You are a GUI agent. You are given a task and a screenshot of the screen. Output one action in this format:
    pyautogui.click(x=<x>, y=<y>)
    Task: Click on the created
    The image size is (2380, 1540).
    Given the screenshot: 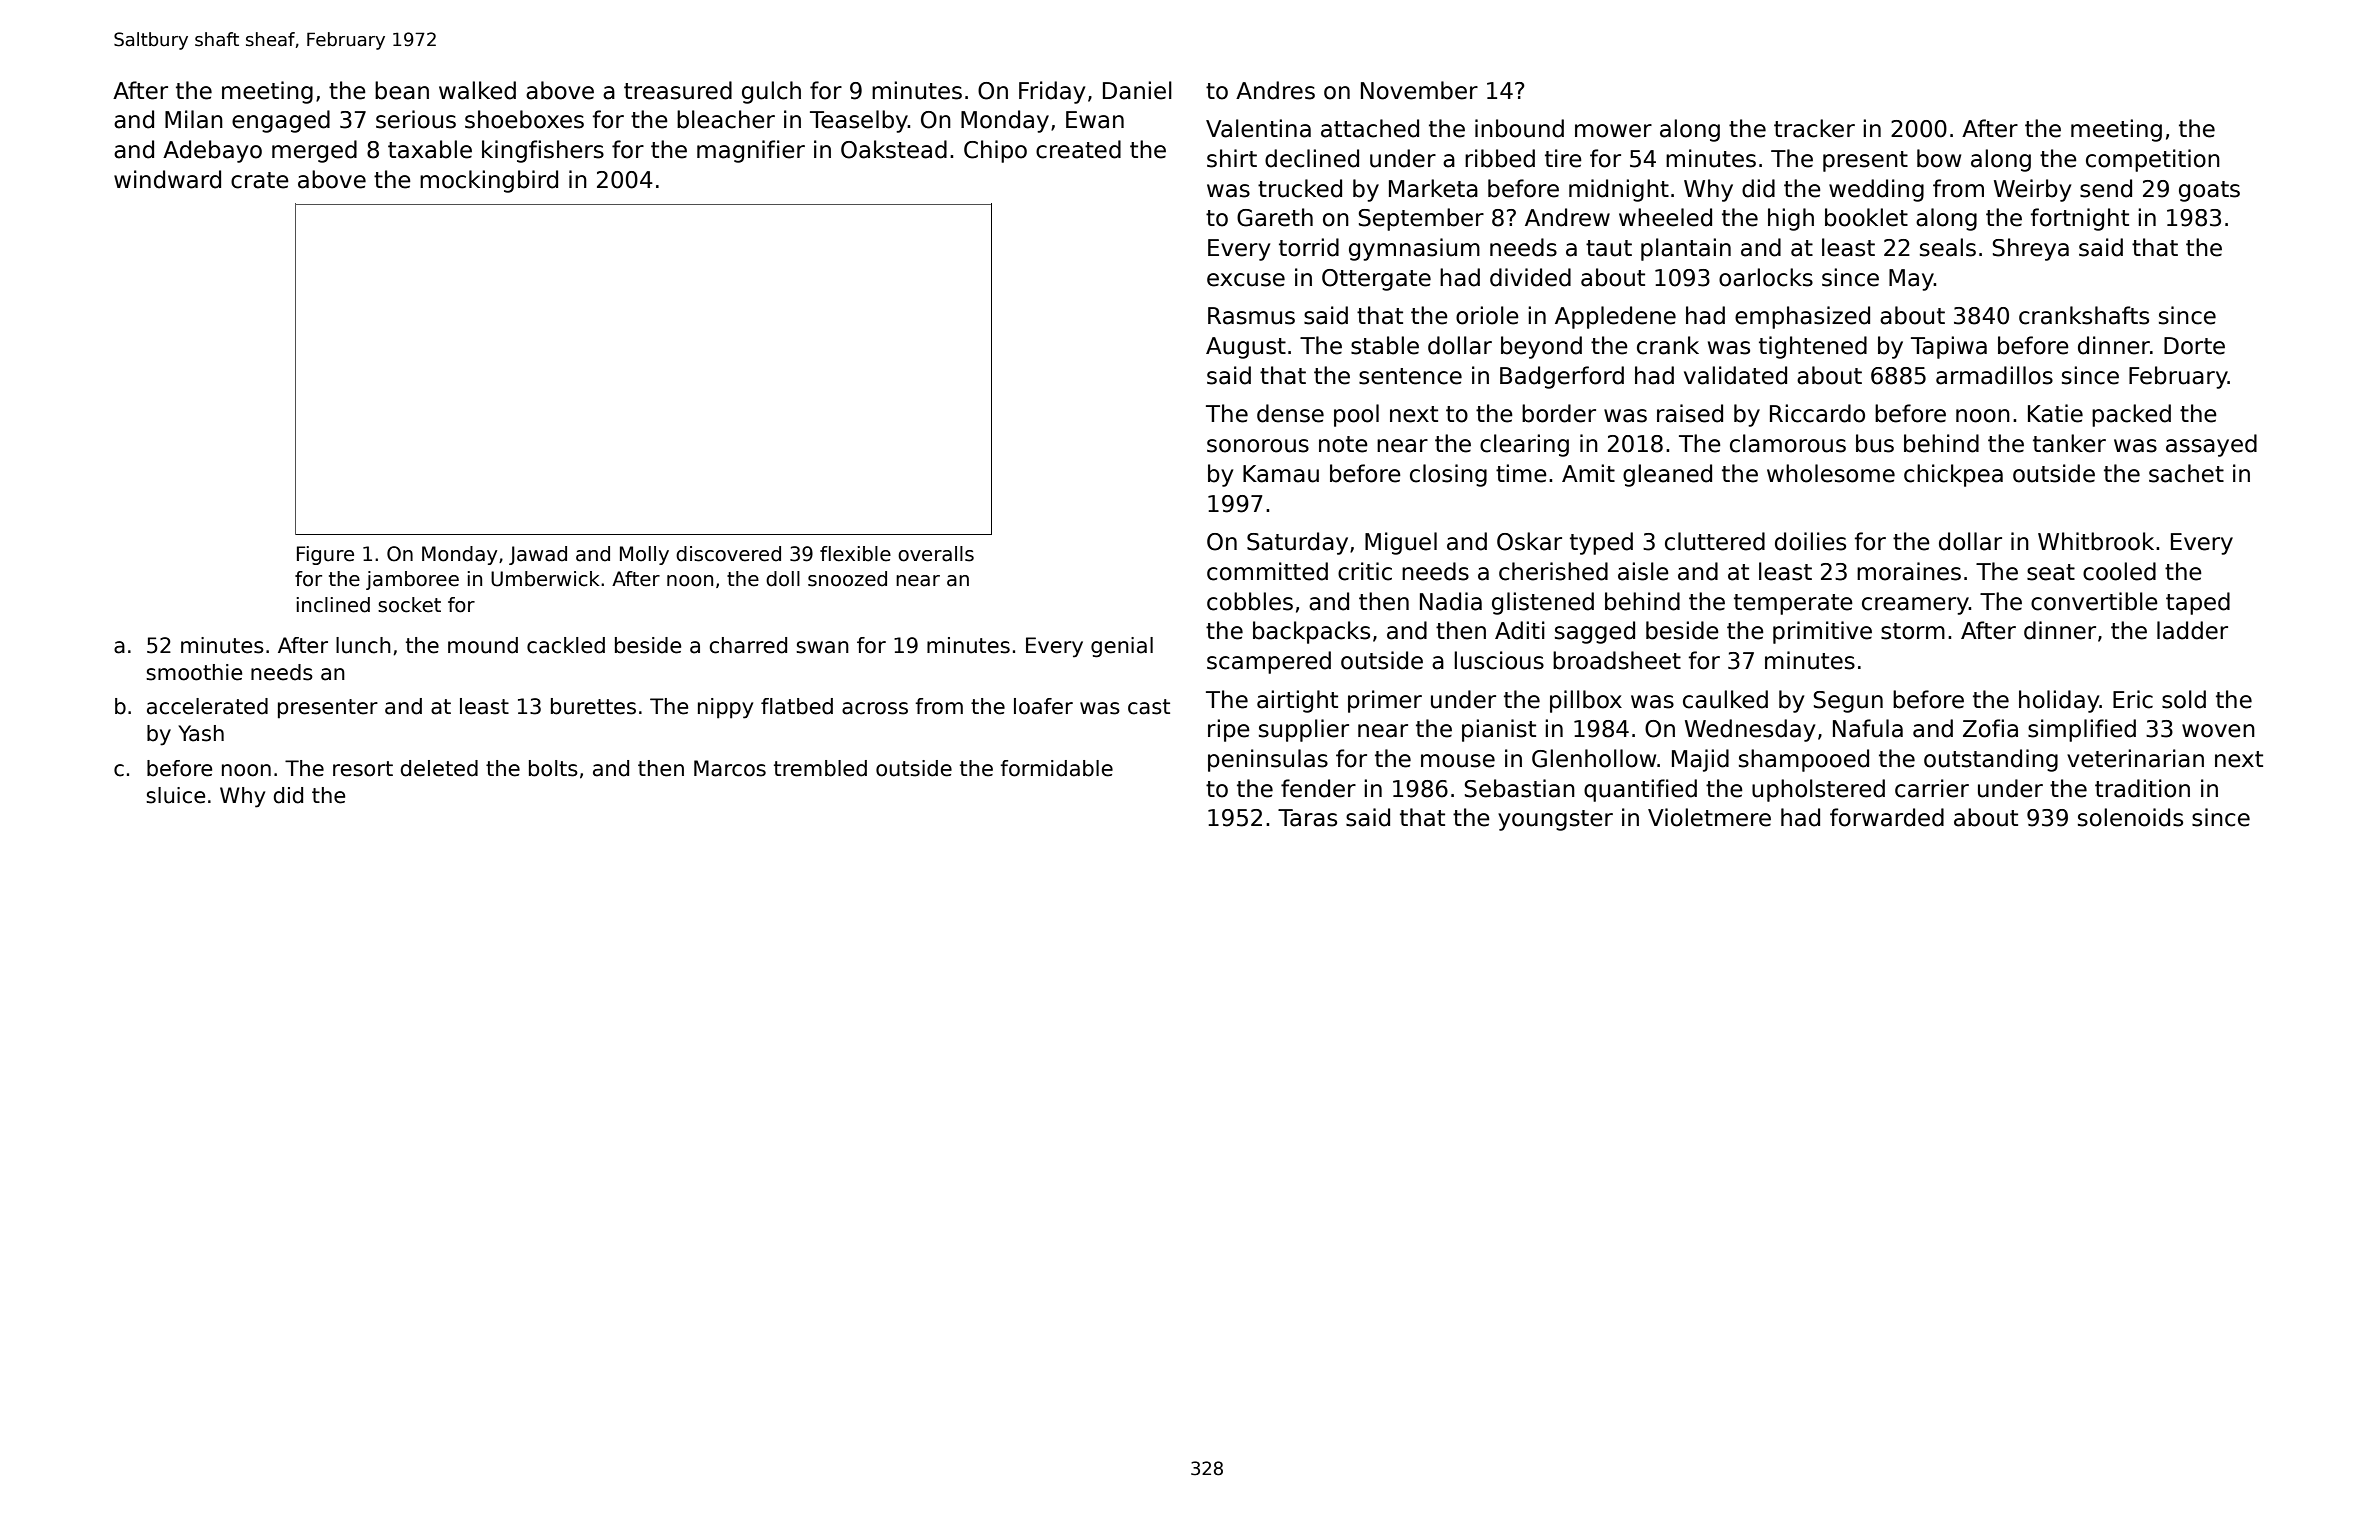 What is the action you would take?
    pyautogui.click(x=1078, y=149)
